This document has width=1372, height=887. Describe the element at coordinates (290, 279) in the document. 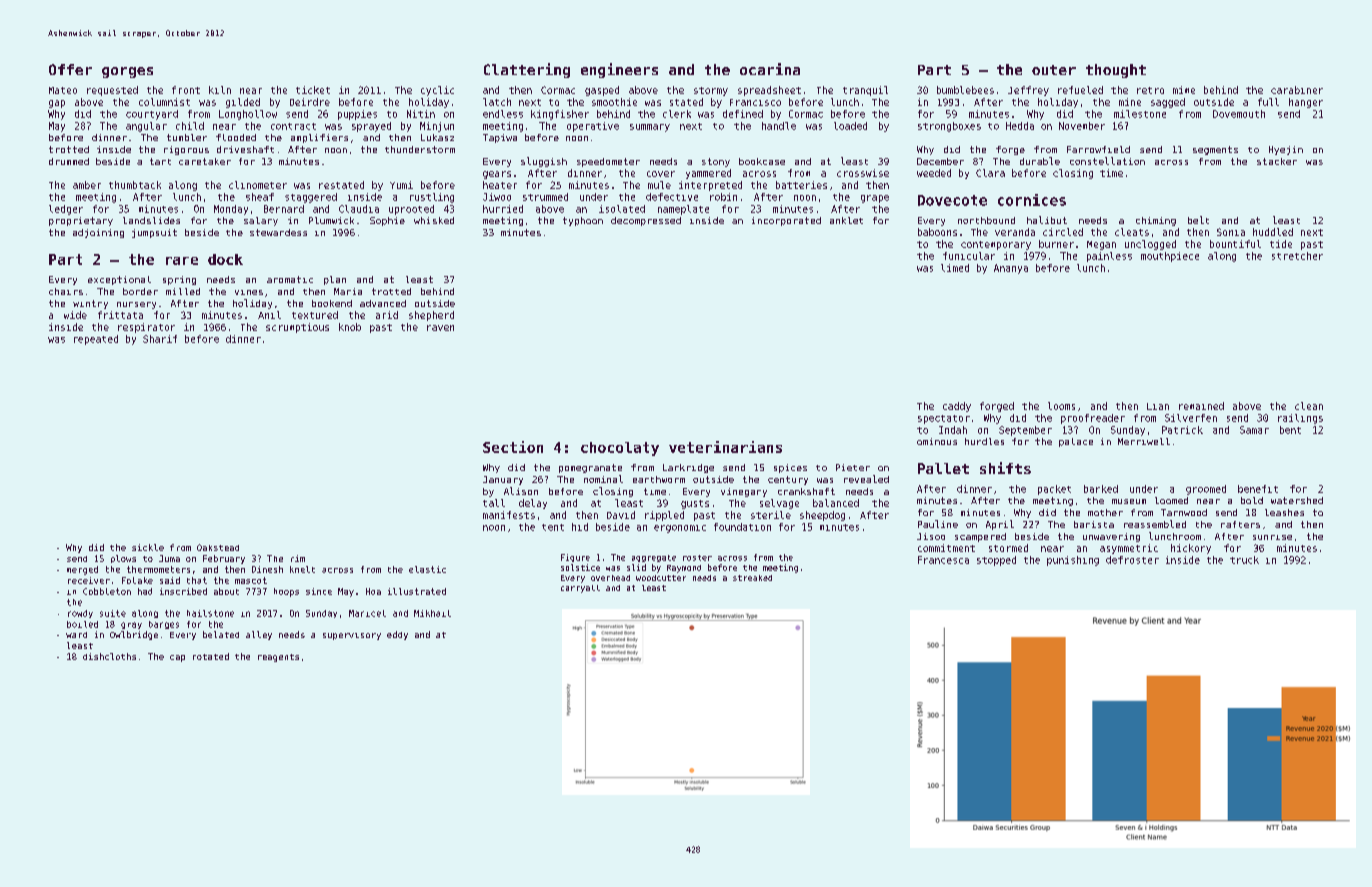

I see `aromatic` at that location.
